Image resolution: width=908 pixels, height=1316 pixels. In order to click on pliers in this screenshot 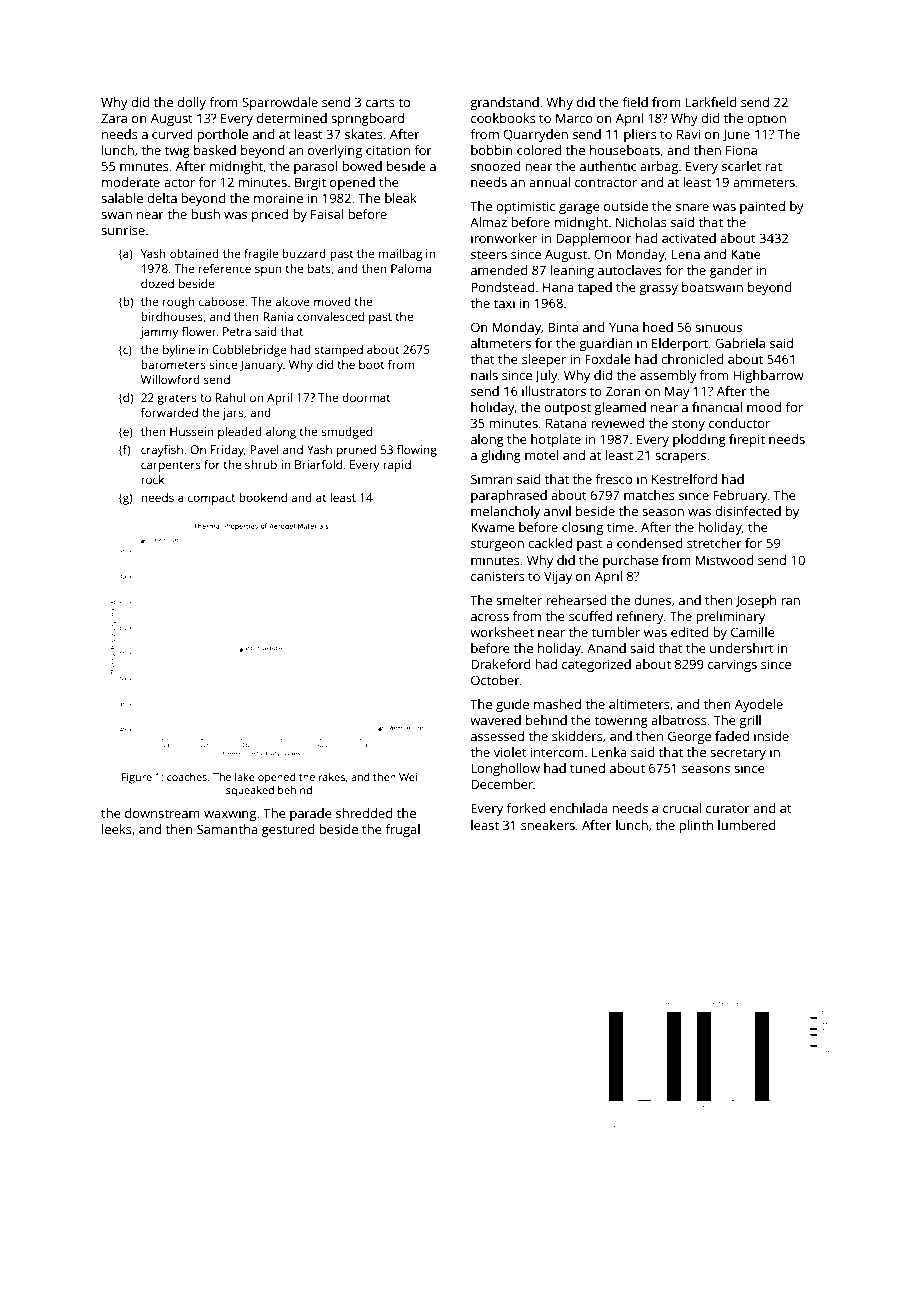, I will do `click(640, 135)`.
